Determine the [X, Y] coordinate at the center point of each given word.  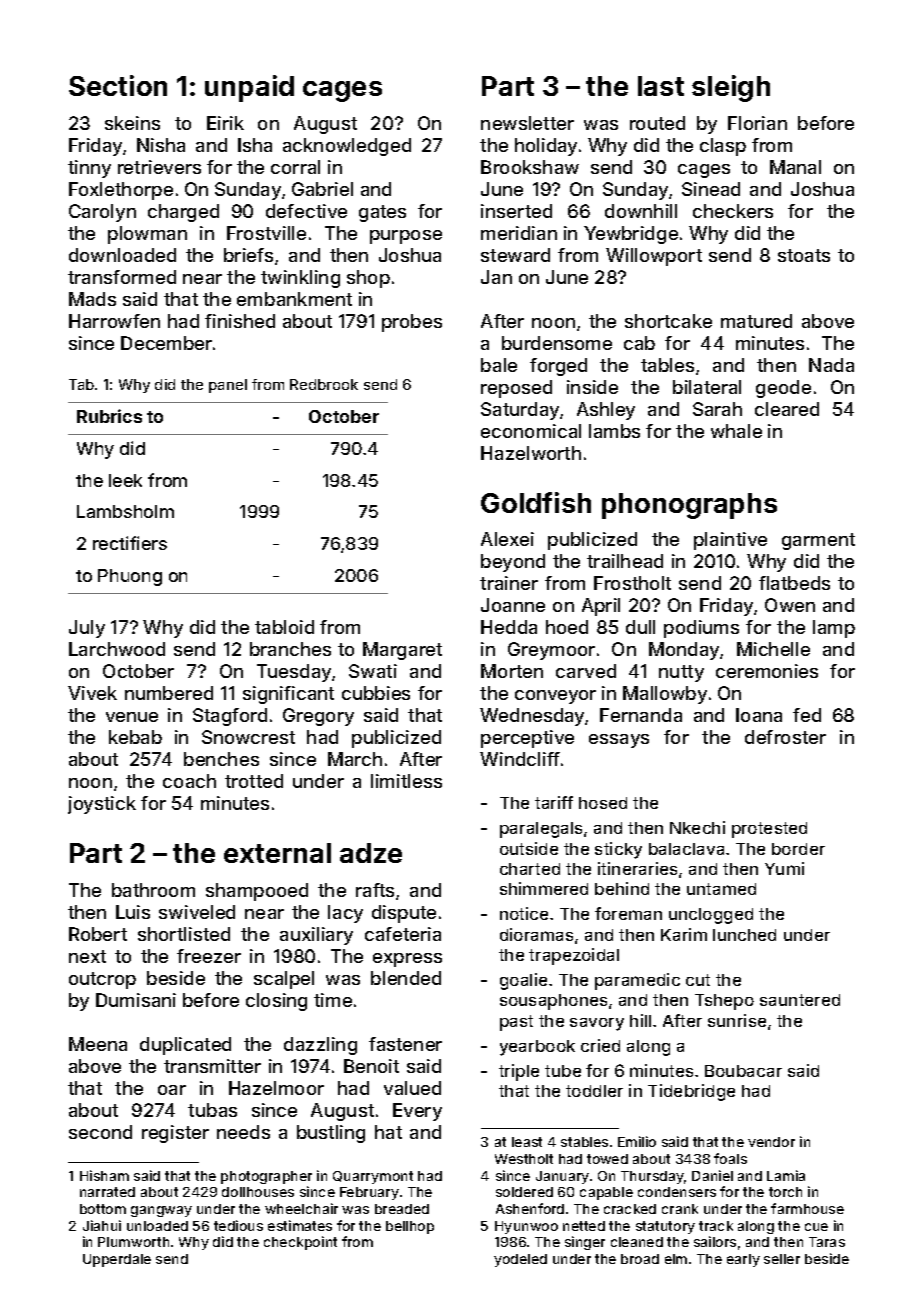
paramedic [637, 981]
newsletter [527, 123]
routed [657, 123]
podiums [701, 629]
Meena [98, 1044]
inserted [516, 211]
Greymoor [551, 651]
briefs [248, 255]
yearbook [537, 1048]
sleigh [731, 88]
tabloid [284, 627]
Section [118, 85]
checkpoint [300, 1243]
